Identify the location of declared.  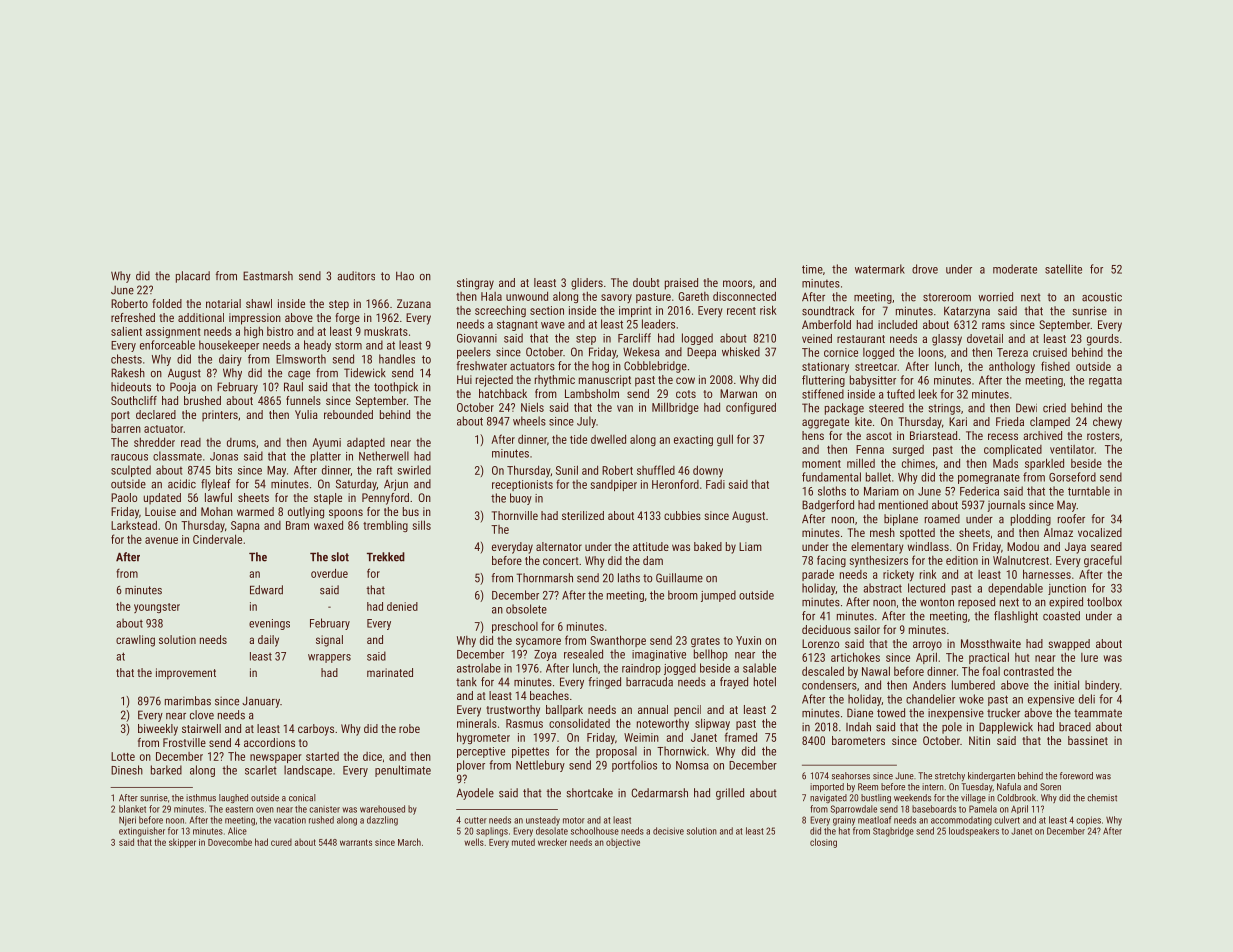
(156, 414).
